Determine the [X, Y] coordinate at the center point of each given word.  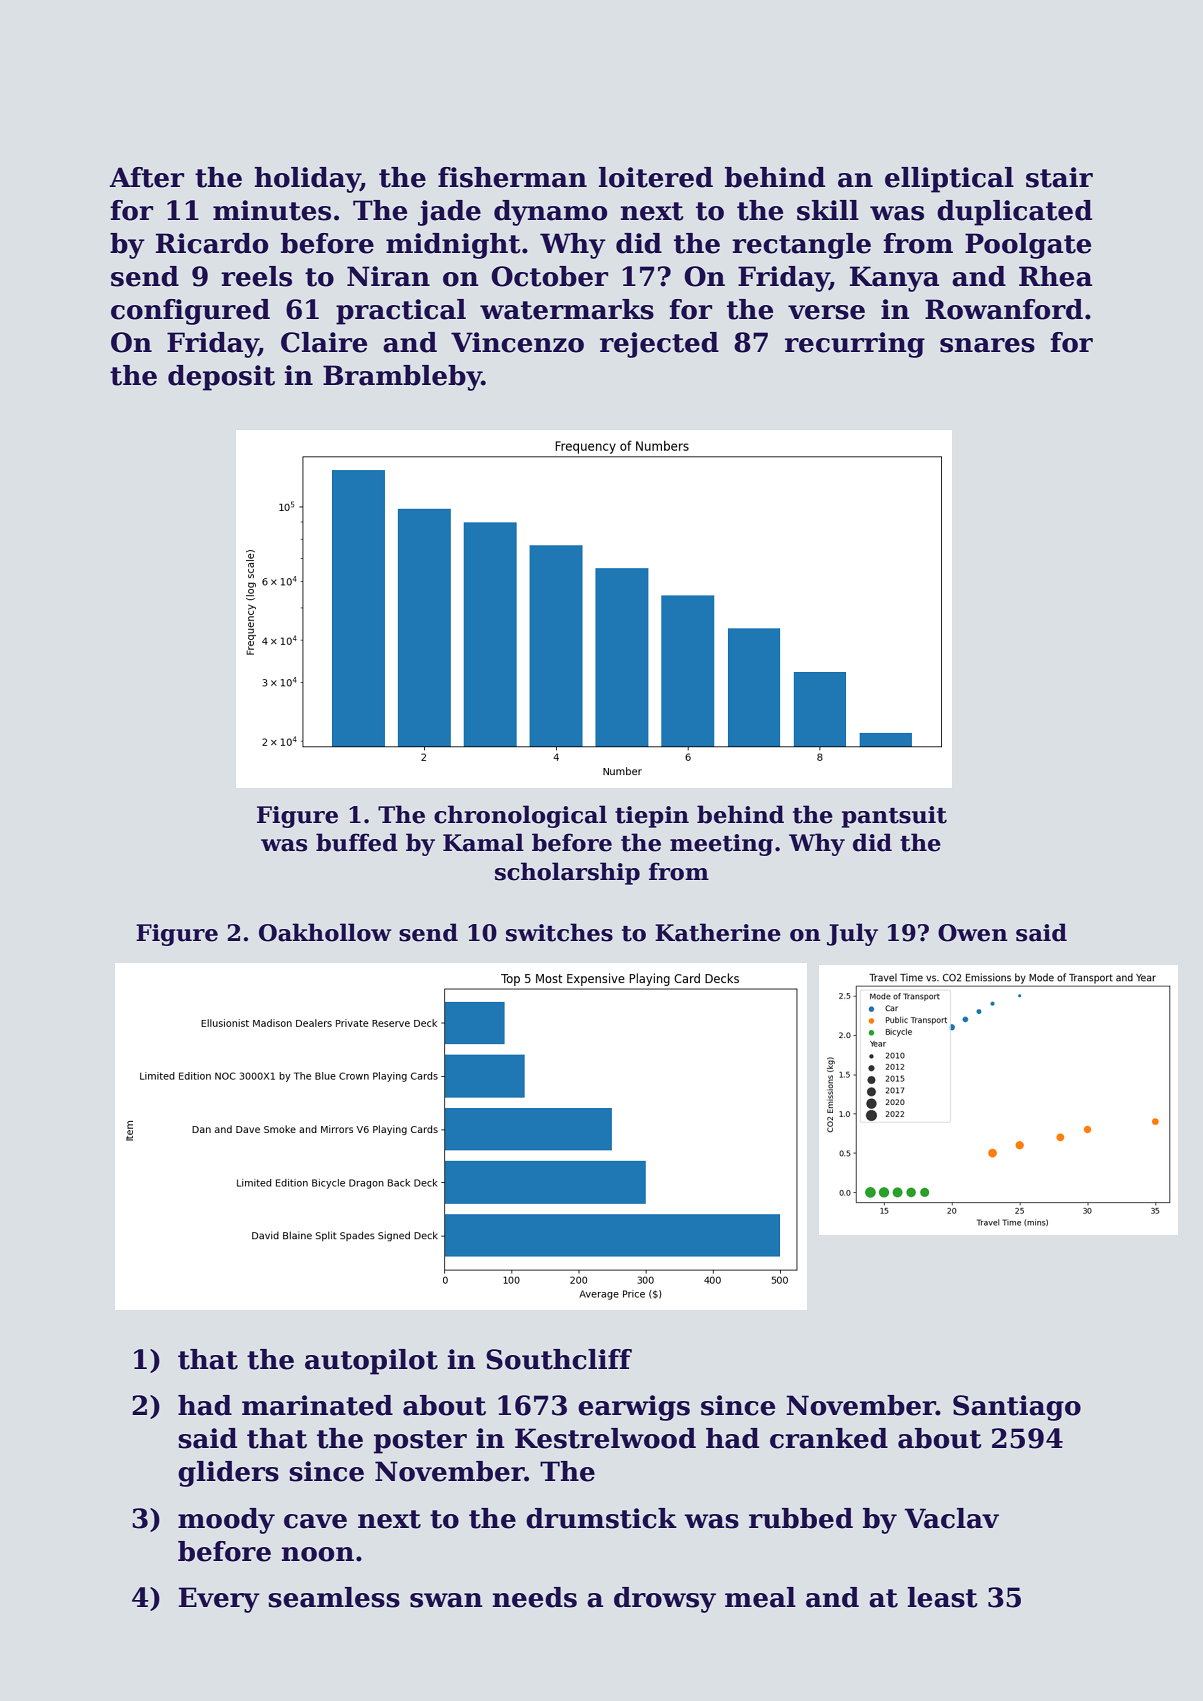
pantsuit [894, 817]
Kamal [483, 842]
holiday [307, 180]
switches [559, 932]
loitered [656, 177]
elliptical [949, 180]
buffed [357, 842]
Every [219, 1600]
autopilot [371, 1362]
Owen [973, 933]
